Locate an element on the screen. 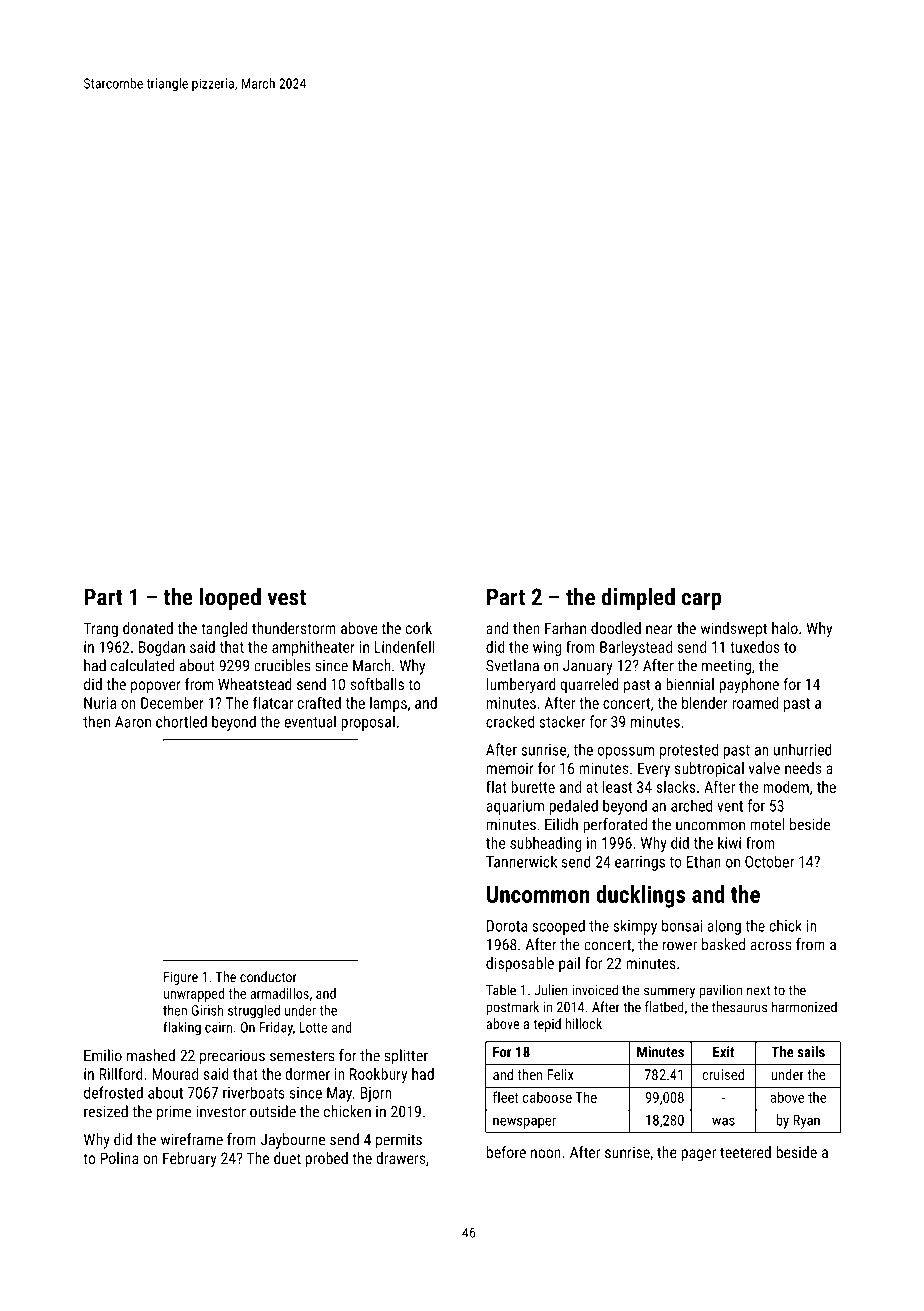  looped is located at coordinates (230, 599).
